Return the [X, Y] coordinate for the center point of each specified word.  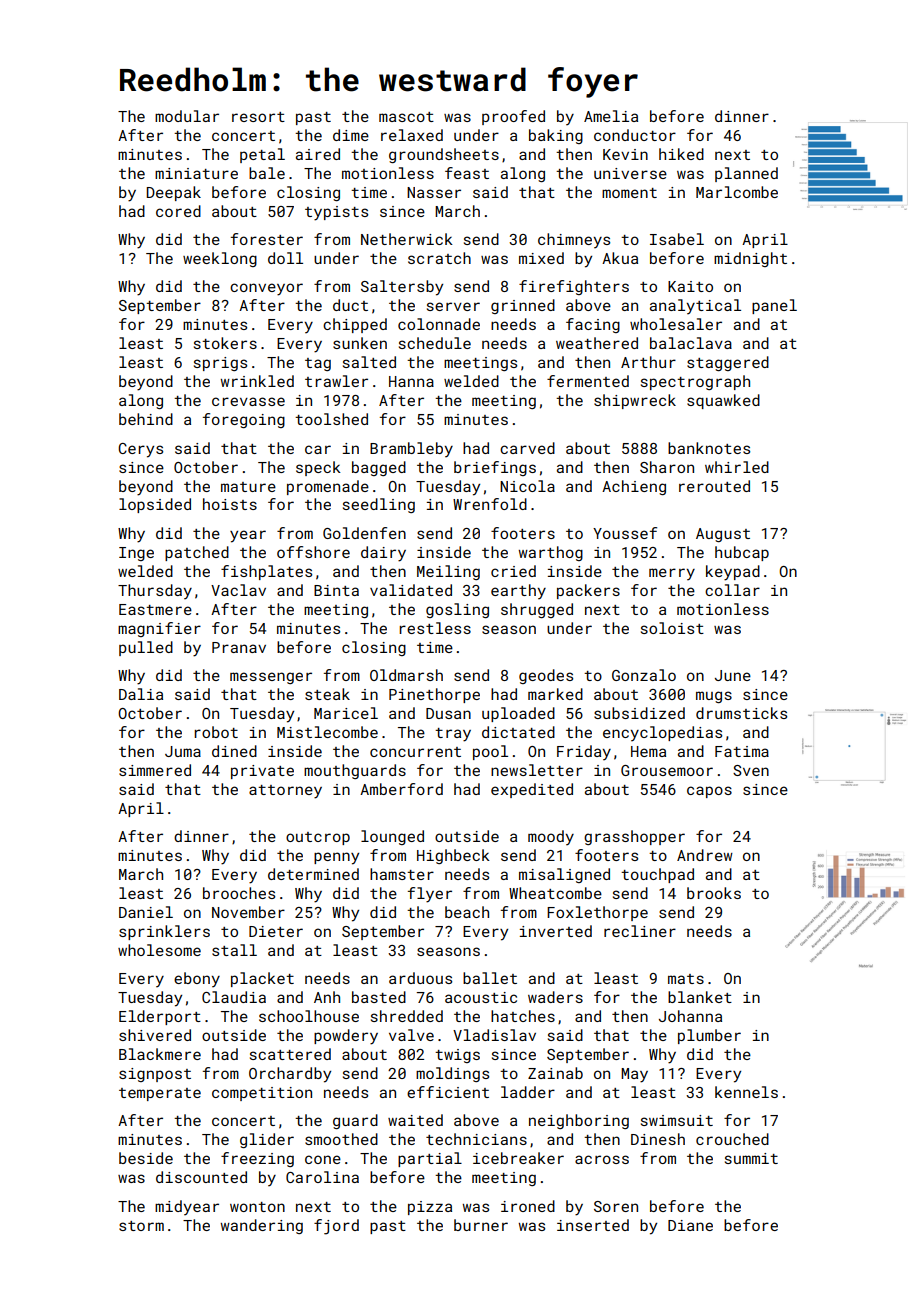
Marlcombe [737, 192]
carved [527, 448]
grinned [523, 306]
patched [197, 553]
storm [141, 1226]
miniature [196, 173]
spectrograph [695, 382]
